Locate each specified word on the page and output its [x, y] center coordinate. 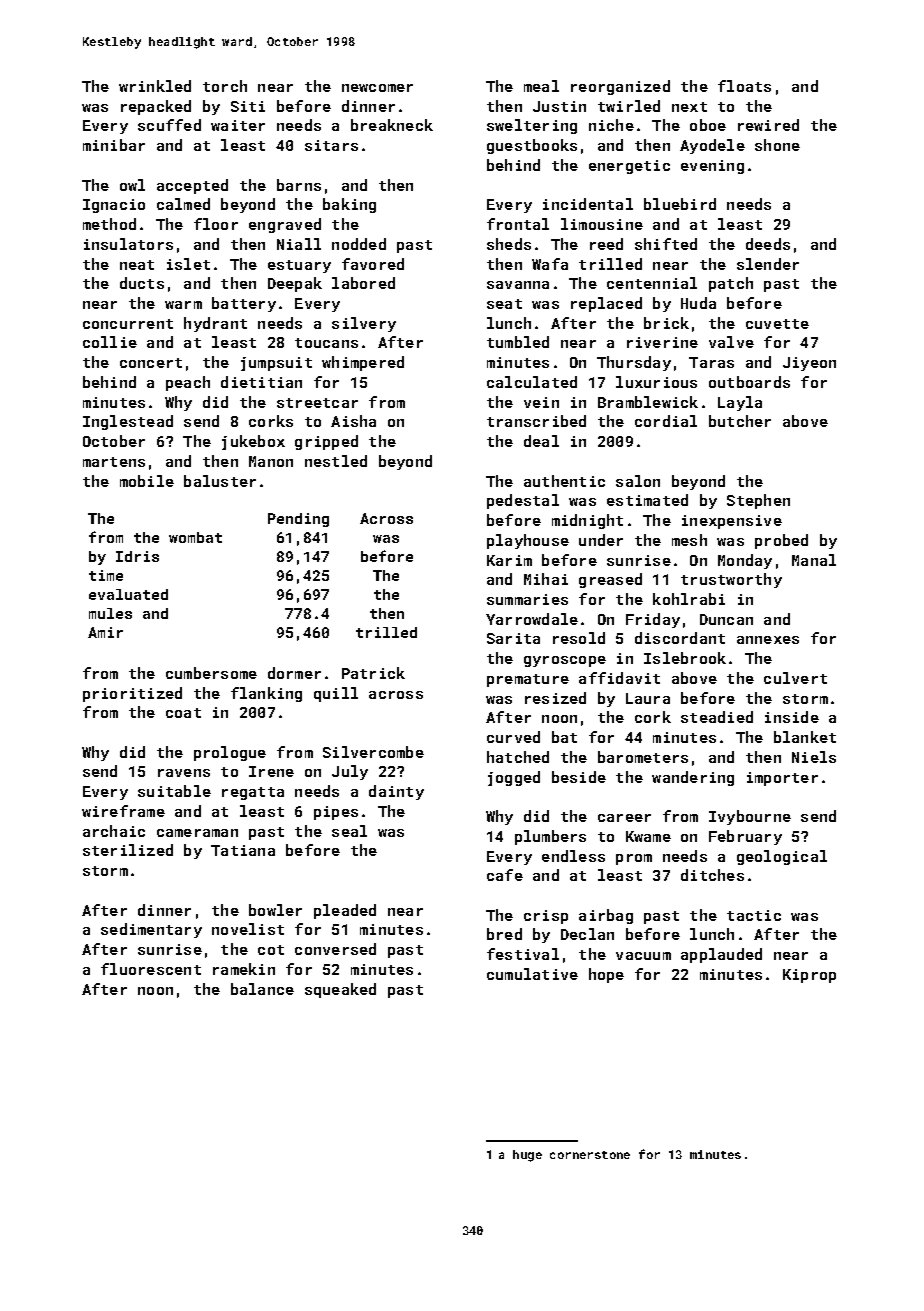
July [350, 772]
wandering [693, 778]
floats [744, 86]
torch [225, 86]
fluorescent [151, 969]
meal [541, 86]
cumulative [532, 974]
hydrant [215, 324]
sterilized [128, 850]
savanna [518, 285]
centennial [652, 283]
